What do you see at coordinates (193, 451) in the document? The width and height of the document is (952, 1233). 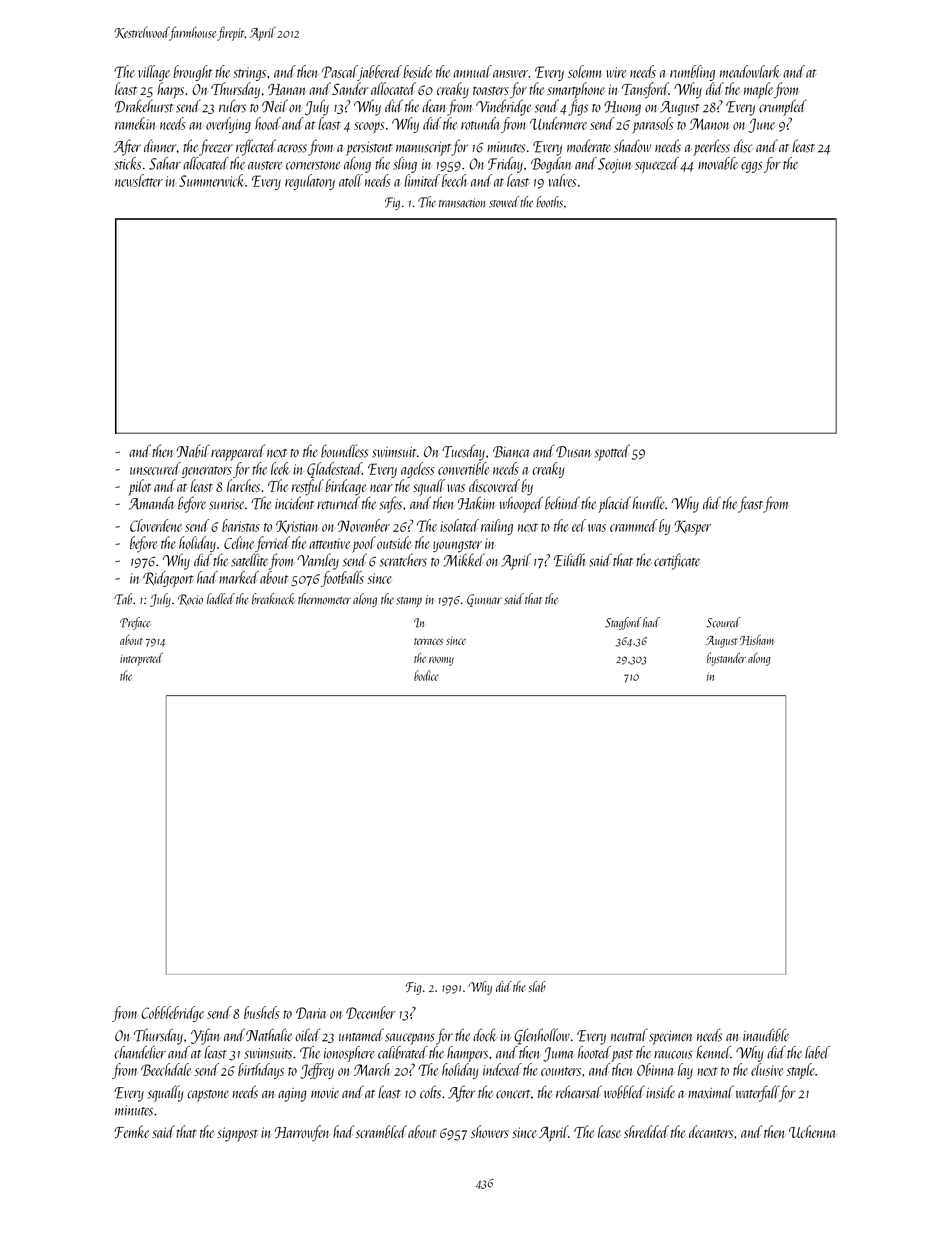 I see `Nabil` at bounding box center [193, 451].
